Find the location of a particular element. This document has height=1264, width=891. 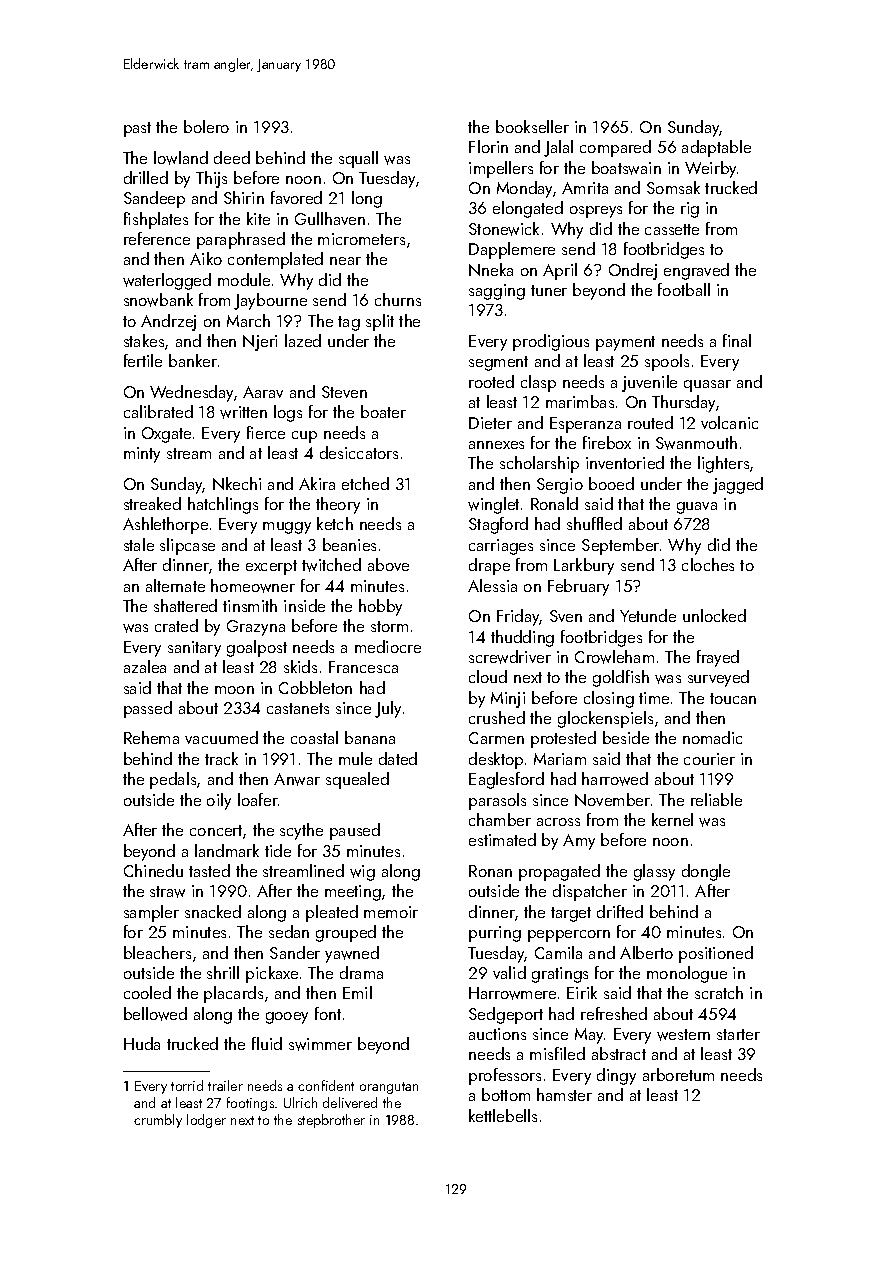

final is located at coordinates (737, 340).
